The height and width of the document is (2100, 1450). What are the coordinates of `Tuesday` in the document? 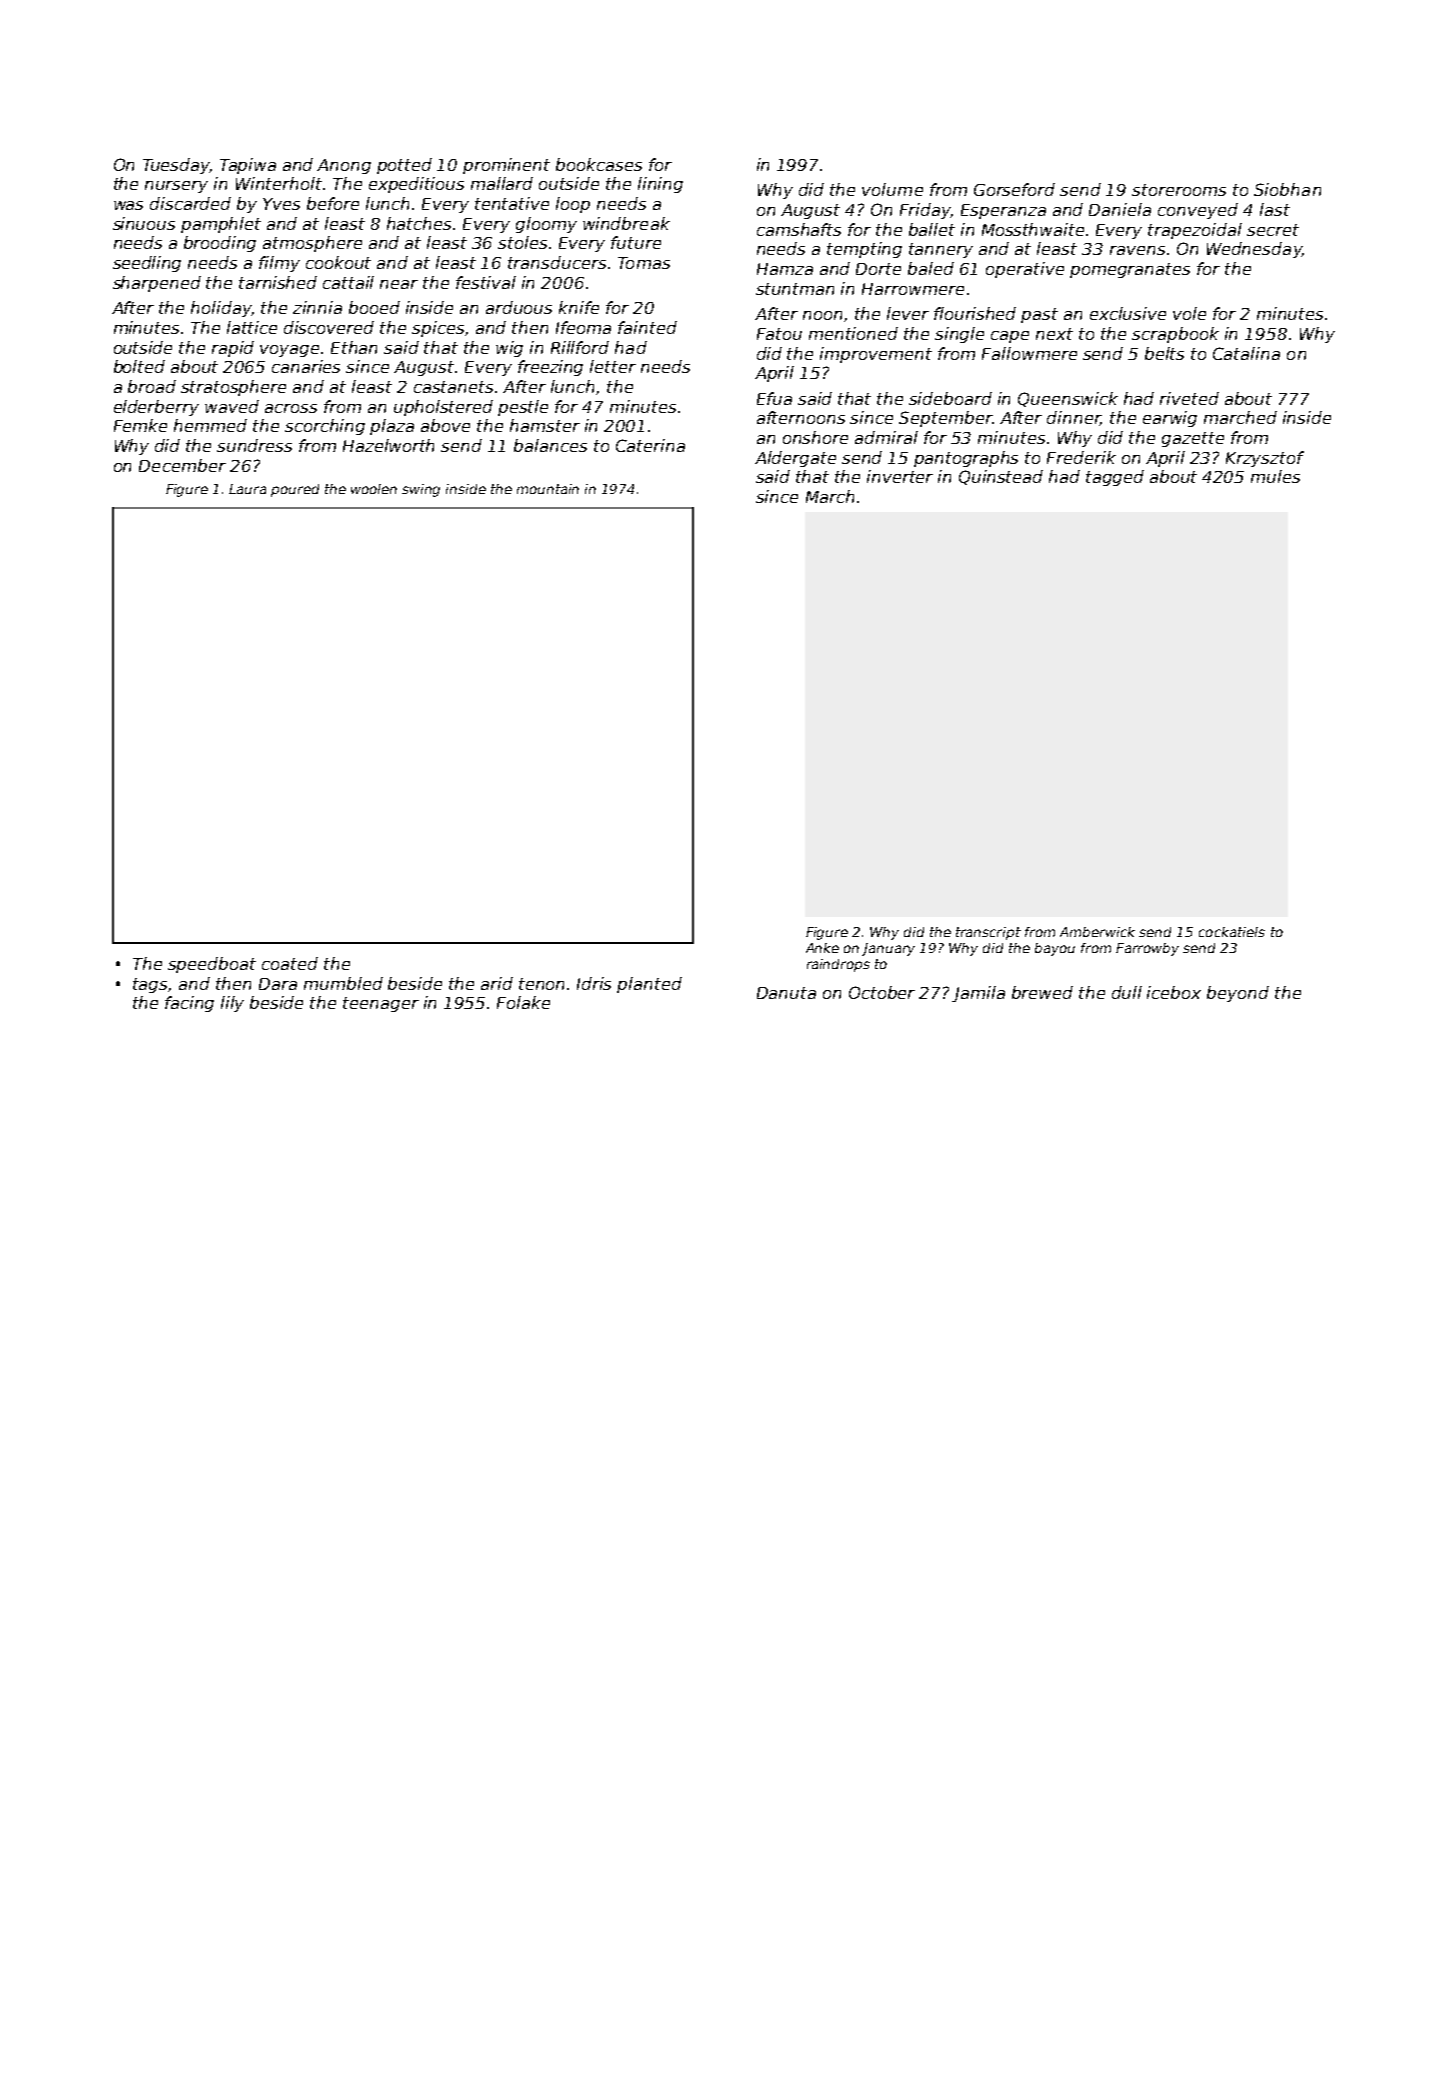 It's located at (176, 166).
